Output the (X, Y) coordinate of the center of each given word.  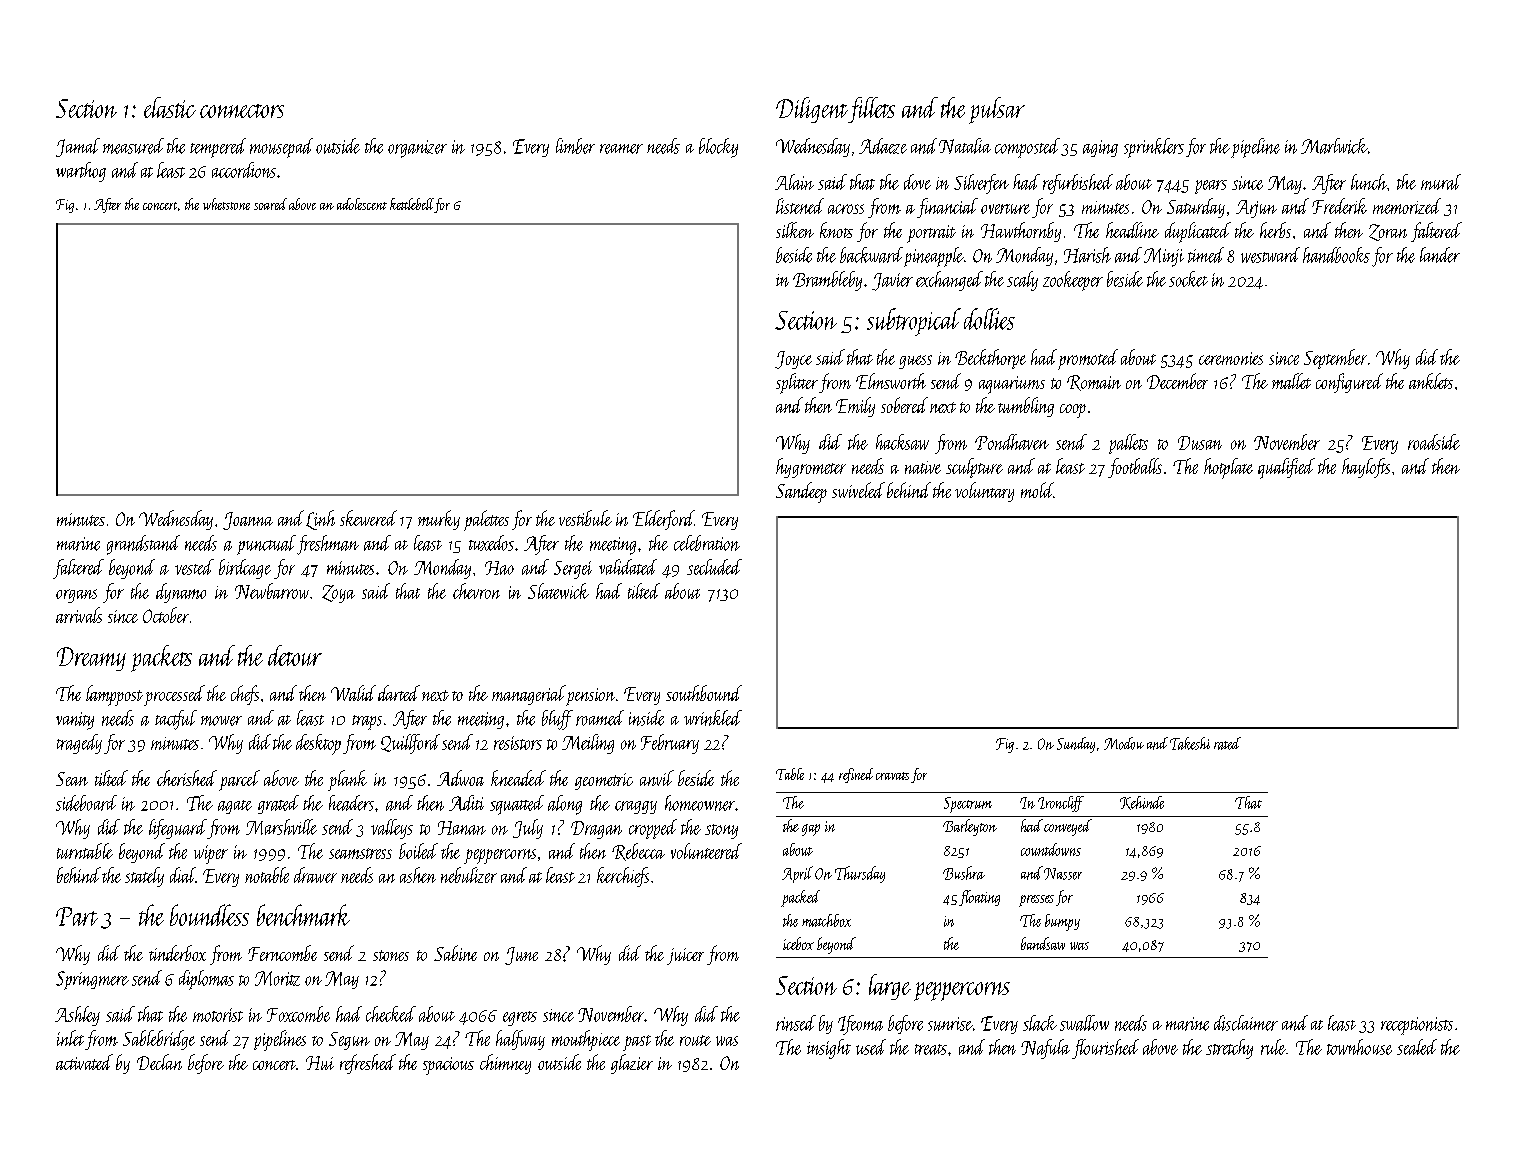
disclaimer (1246, 1023)
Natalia (965, 146)
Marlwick (1334, 146)
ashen (418, 875)
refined (856, 775)
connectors (242, 111)
